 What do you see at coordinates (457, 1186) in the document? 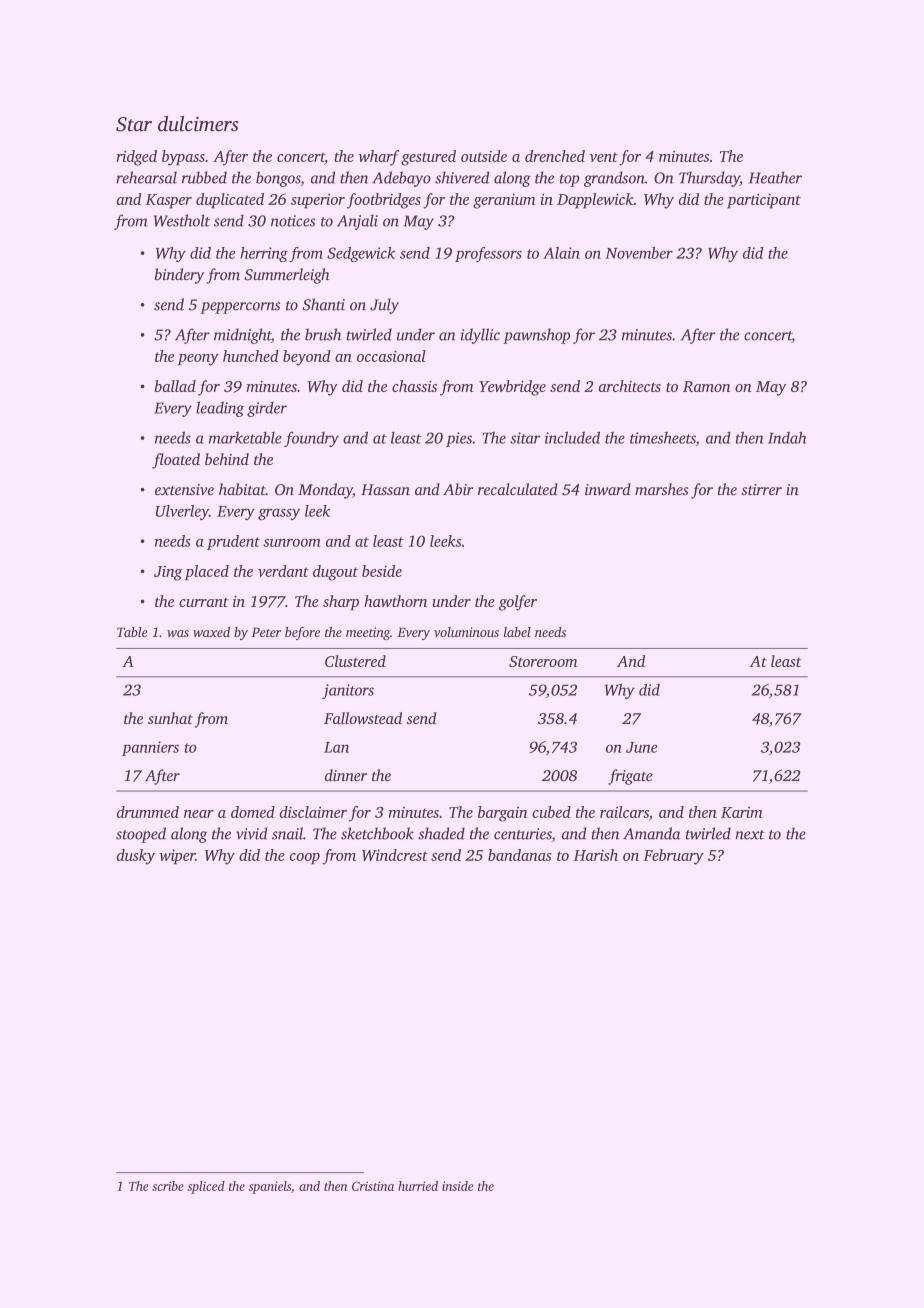
I see `inside` at bounding box center [457, 1186].
